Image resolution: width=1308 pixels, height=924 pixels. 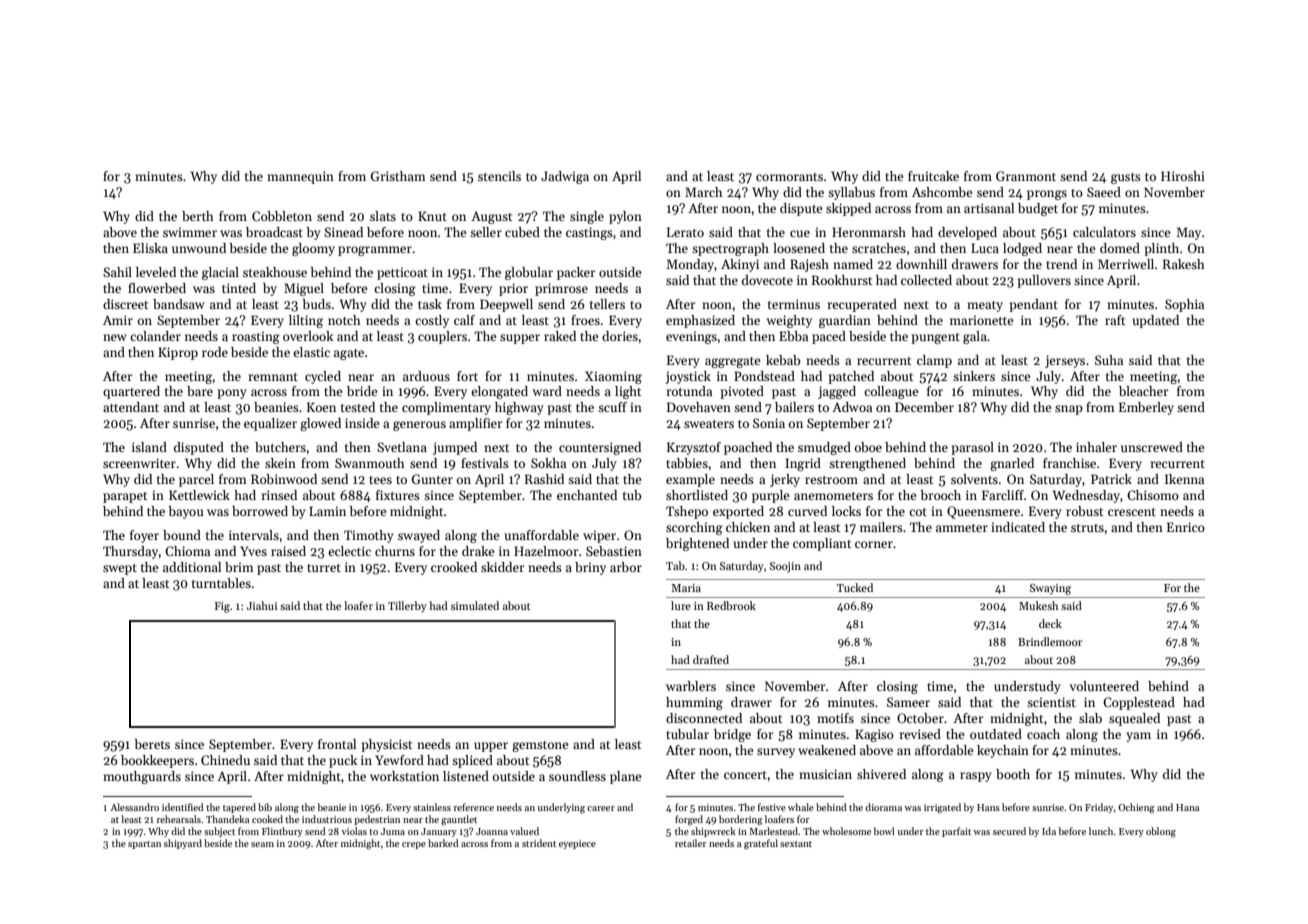 I want to click on Luca, so click(x=985, y=248).
